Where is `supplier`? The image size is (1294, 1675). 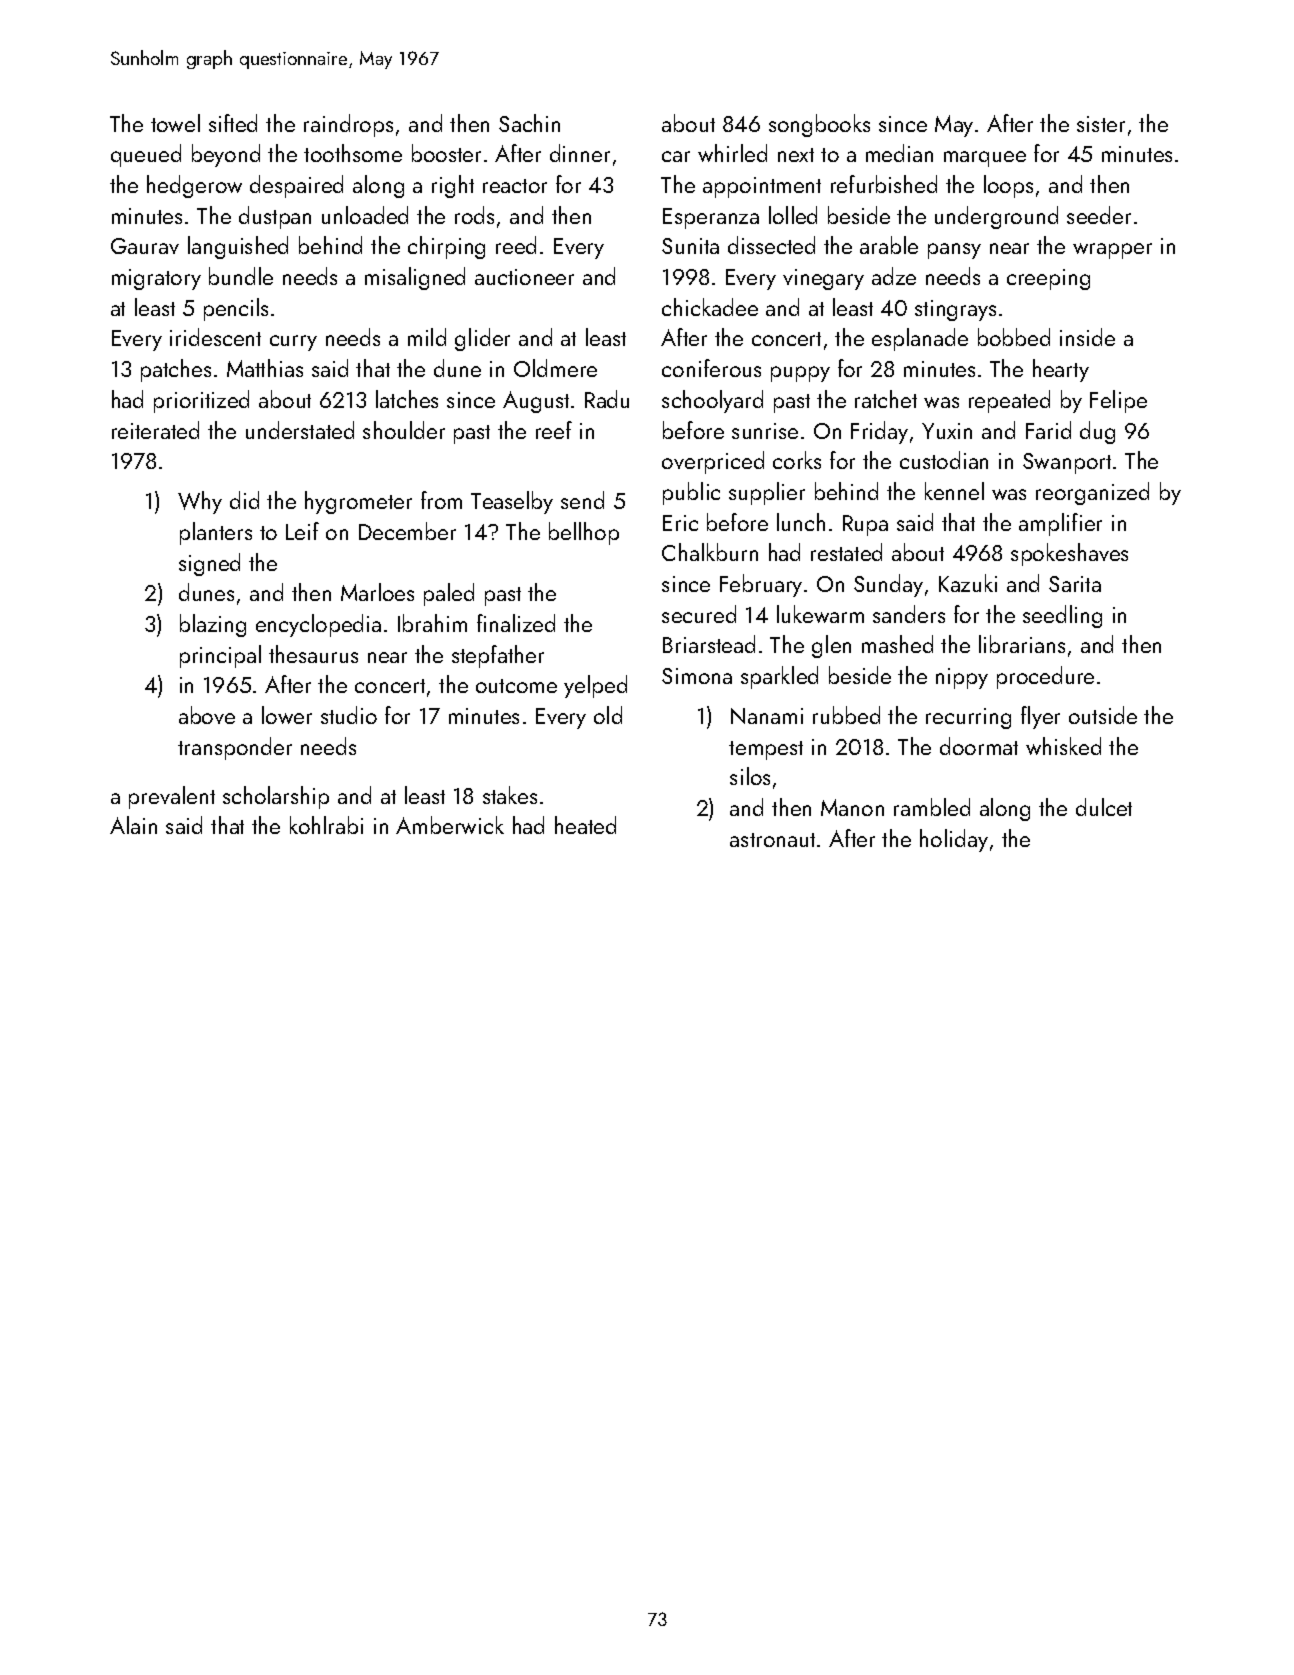 supplier is located at coordinates (767, 493).
